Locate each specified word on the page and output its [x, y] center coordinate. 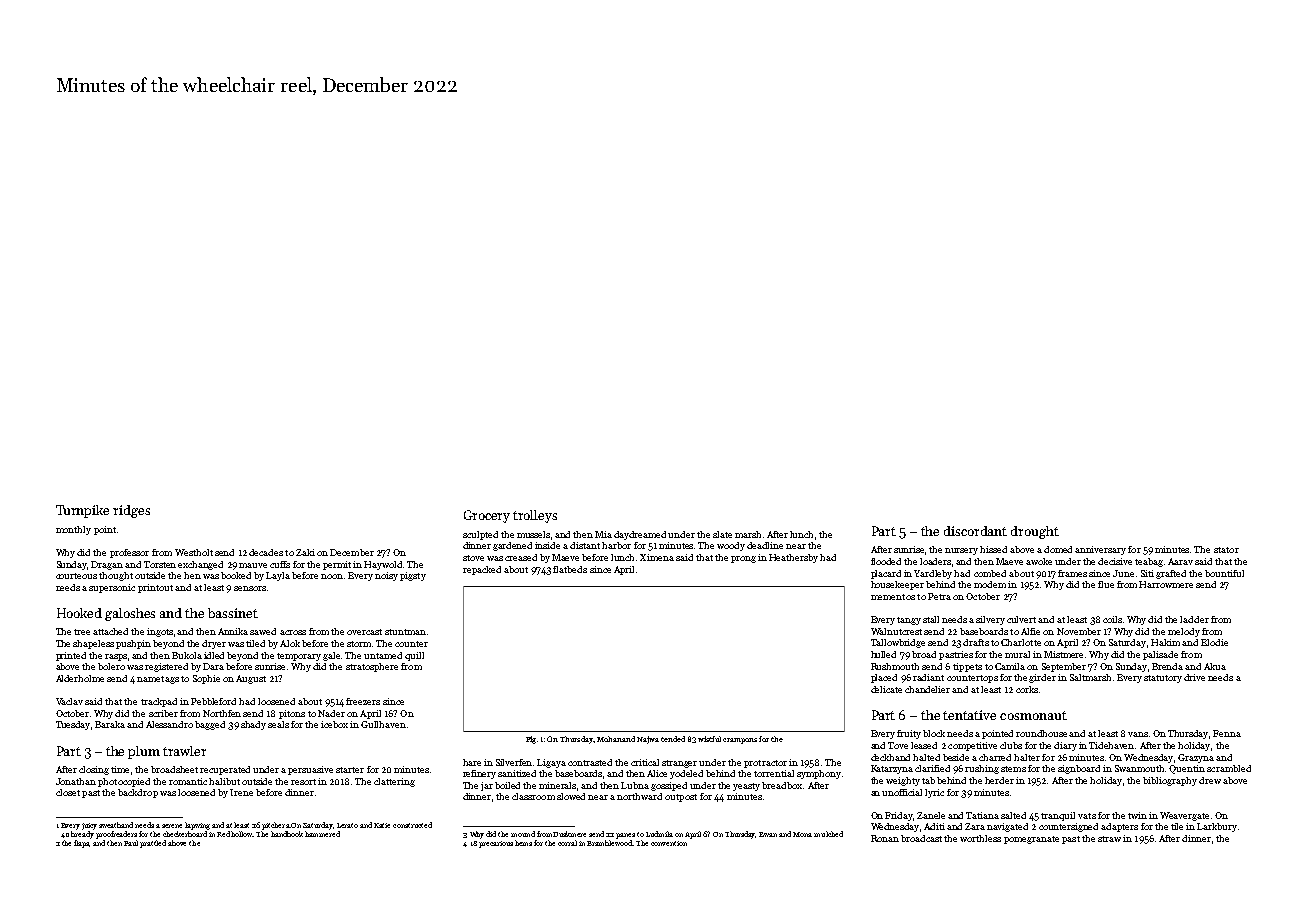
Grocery [487, 516]
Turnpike [82, 511]
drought [1035, 532]
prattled [153, 844]
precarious [496, 844]
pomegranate [1031, 840]
